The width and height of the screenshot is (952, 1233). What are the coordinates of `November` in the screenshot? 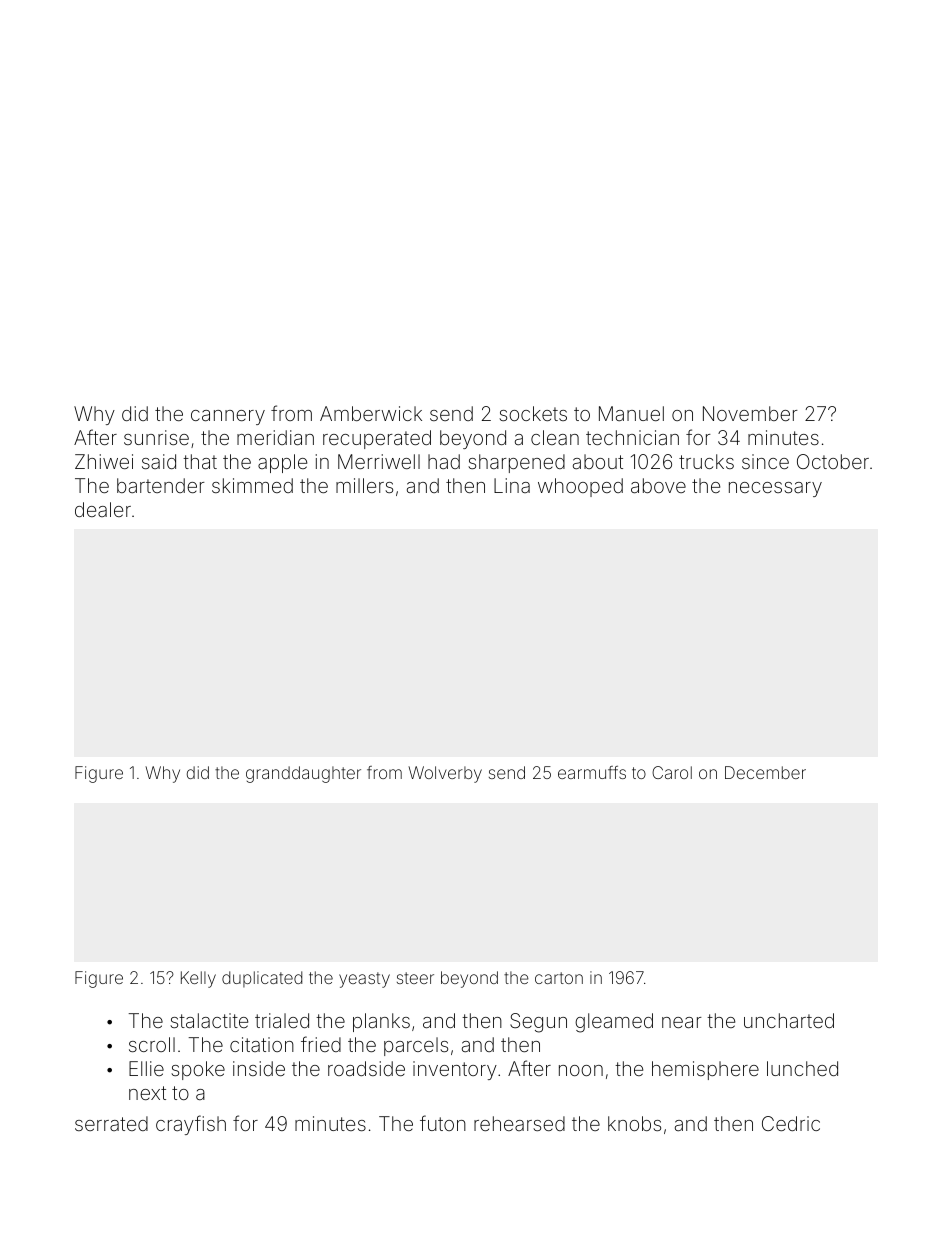 It's located at (750, 413).
